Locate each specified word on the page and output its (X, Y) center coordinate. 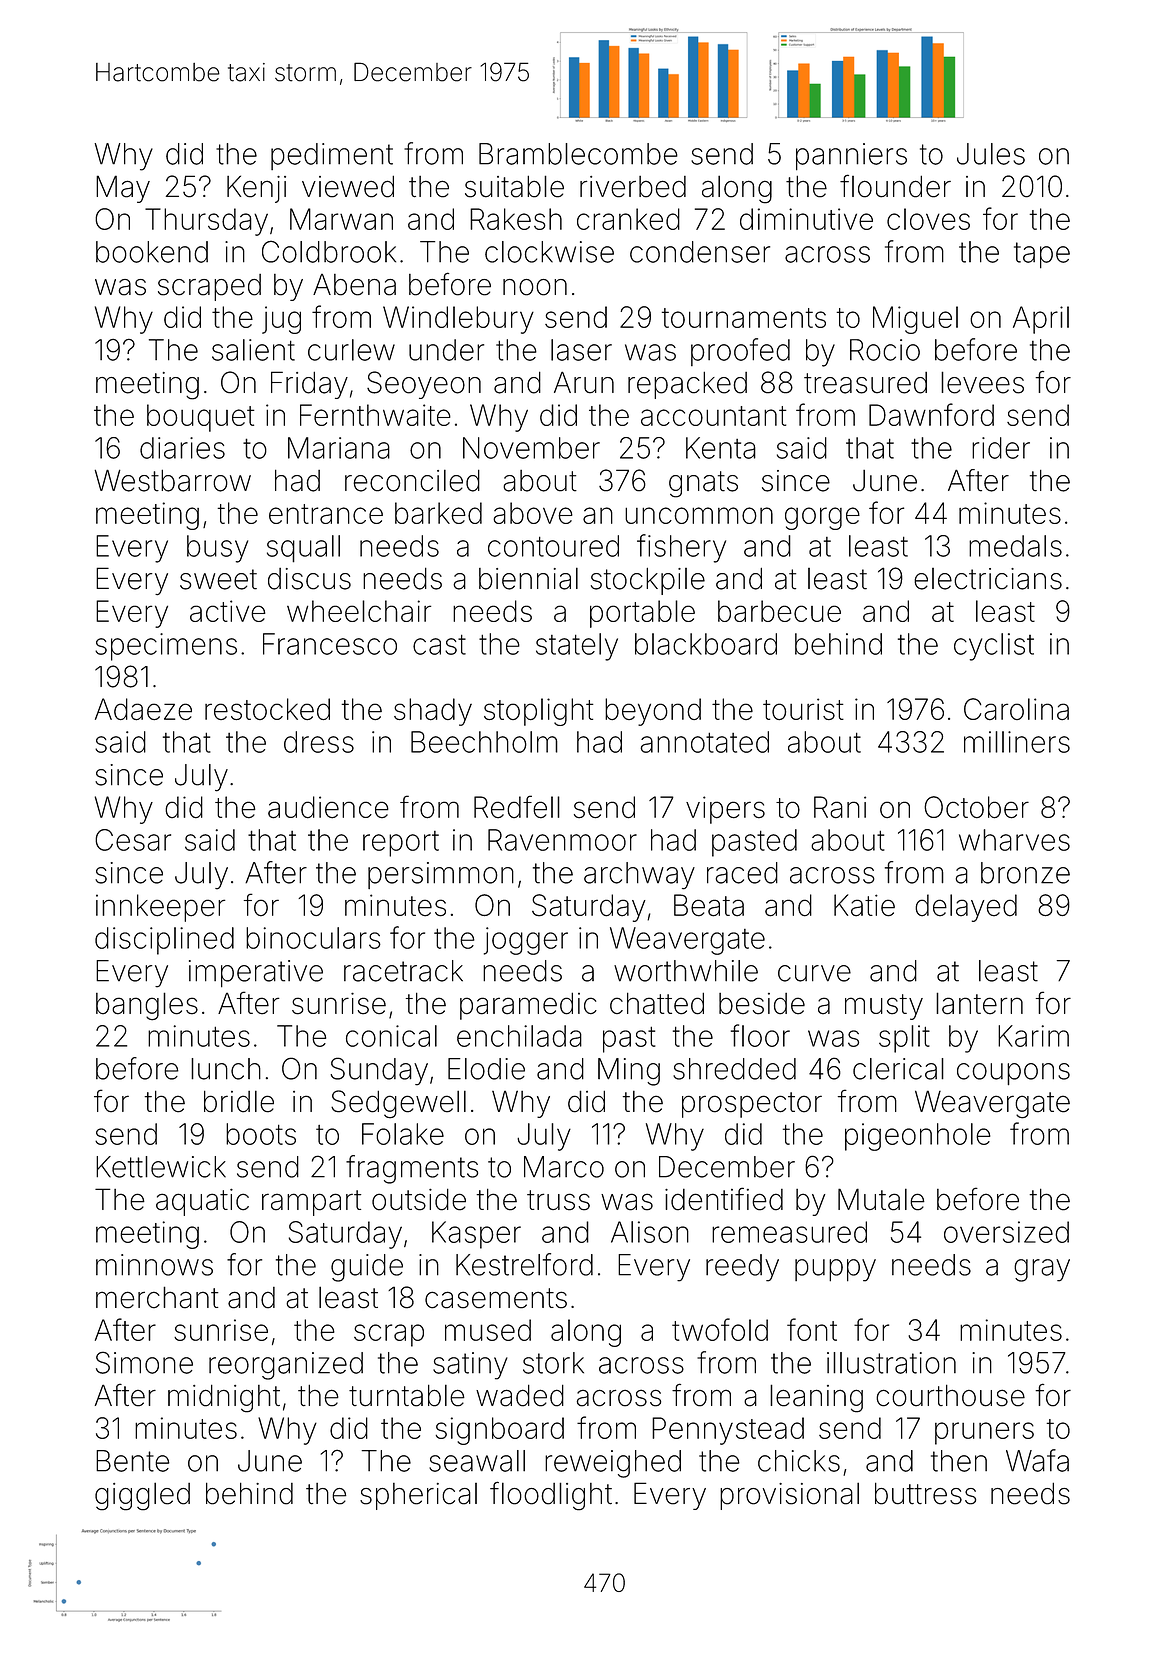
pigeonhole (918, 1137)
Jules (991, 154)
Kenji (256, 189)
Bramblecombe (578, 154)
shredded (734, 1069)
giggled (142, 1496)
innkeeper (161, 908)
